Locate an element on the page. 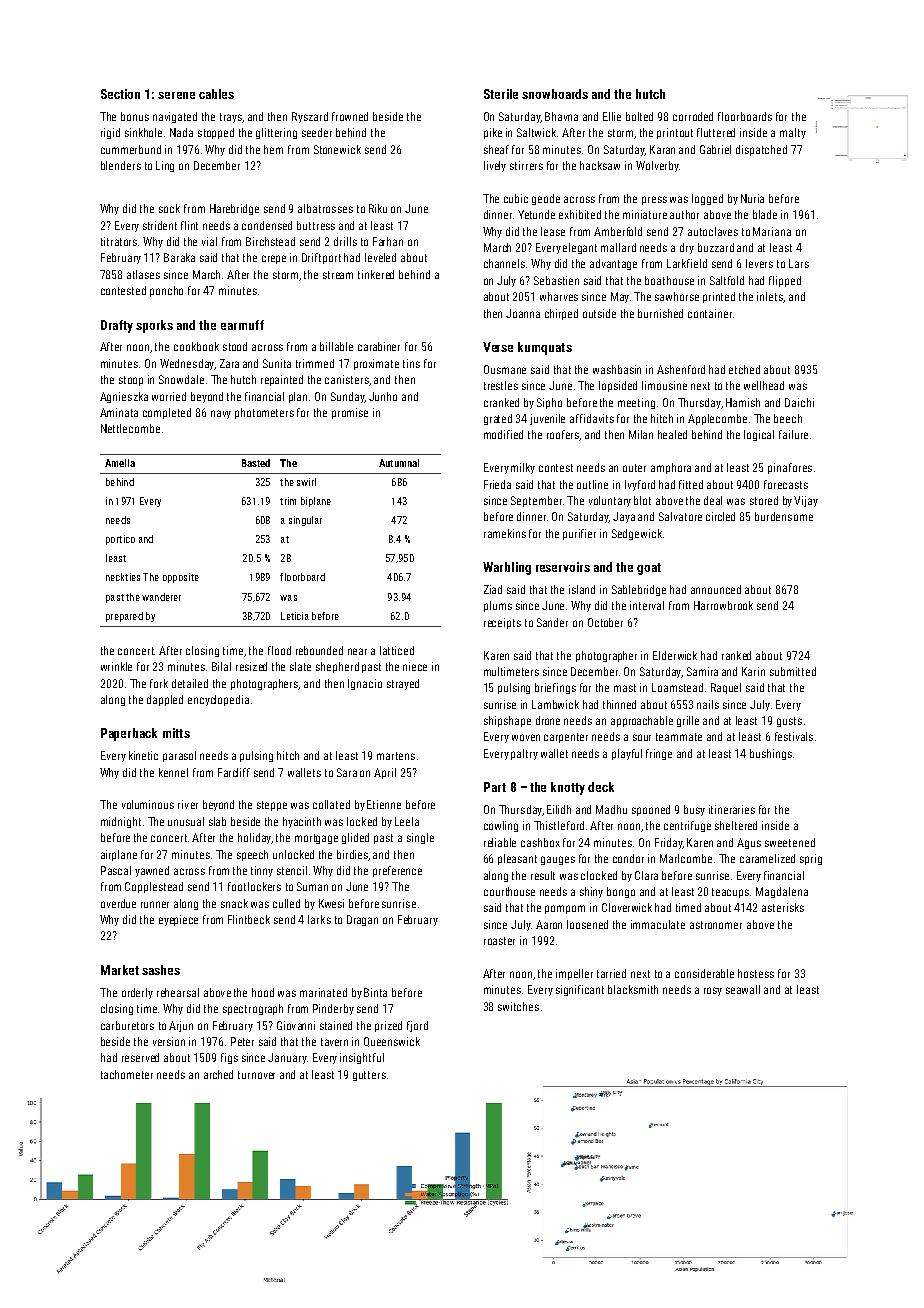  Sebastien is located at coordinates (556, 280).
